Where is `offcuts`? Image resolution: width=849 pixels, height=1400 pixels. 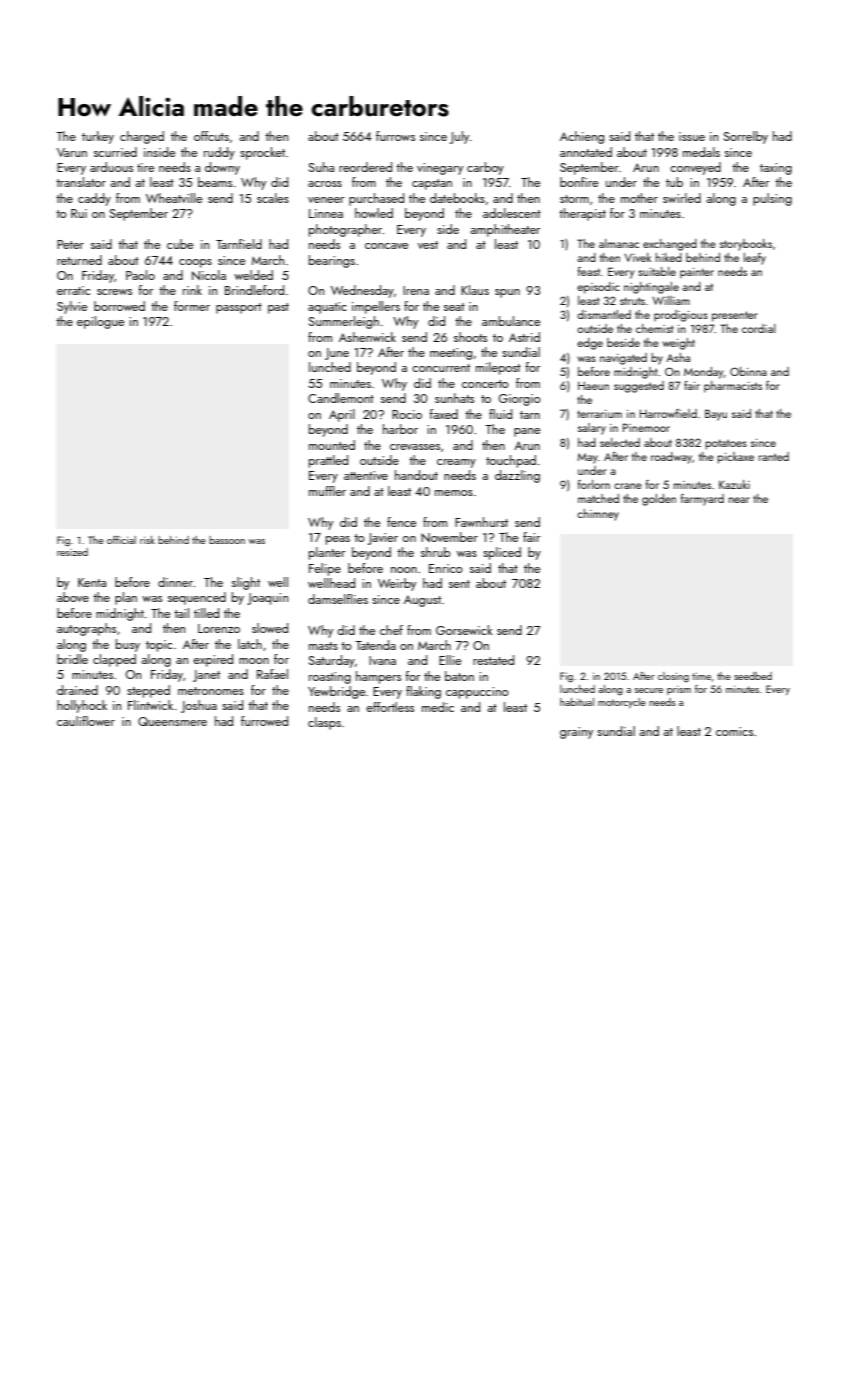
offcuts is located at coordinates (211, 136).
